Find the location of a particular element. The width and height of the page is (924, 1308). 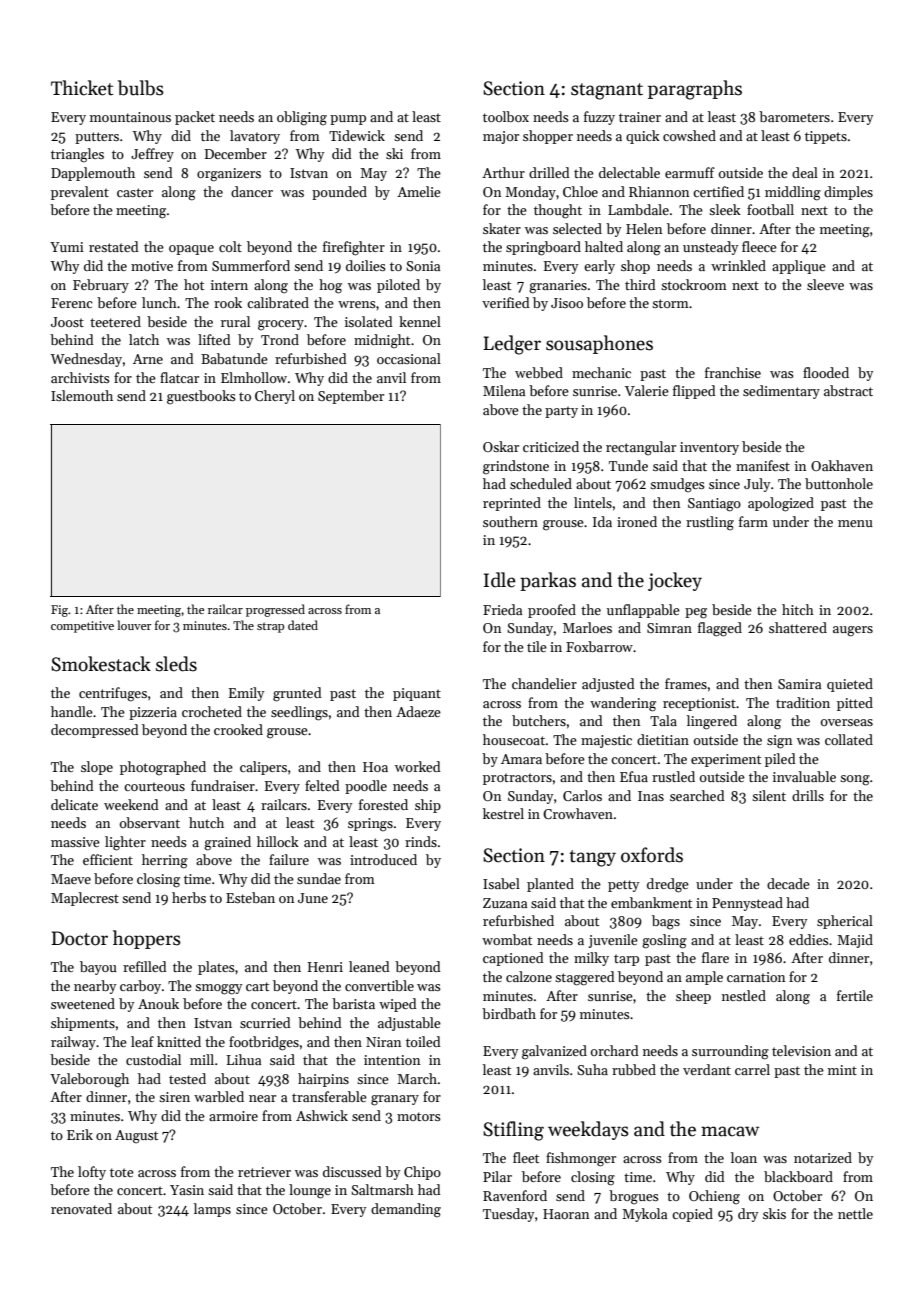

menu is located at coordinates (855, 523).
